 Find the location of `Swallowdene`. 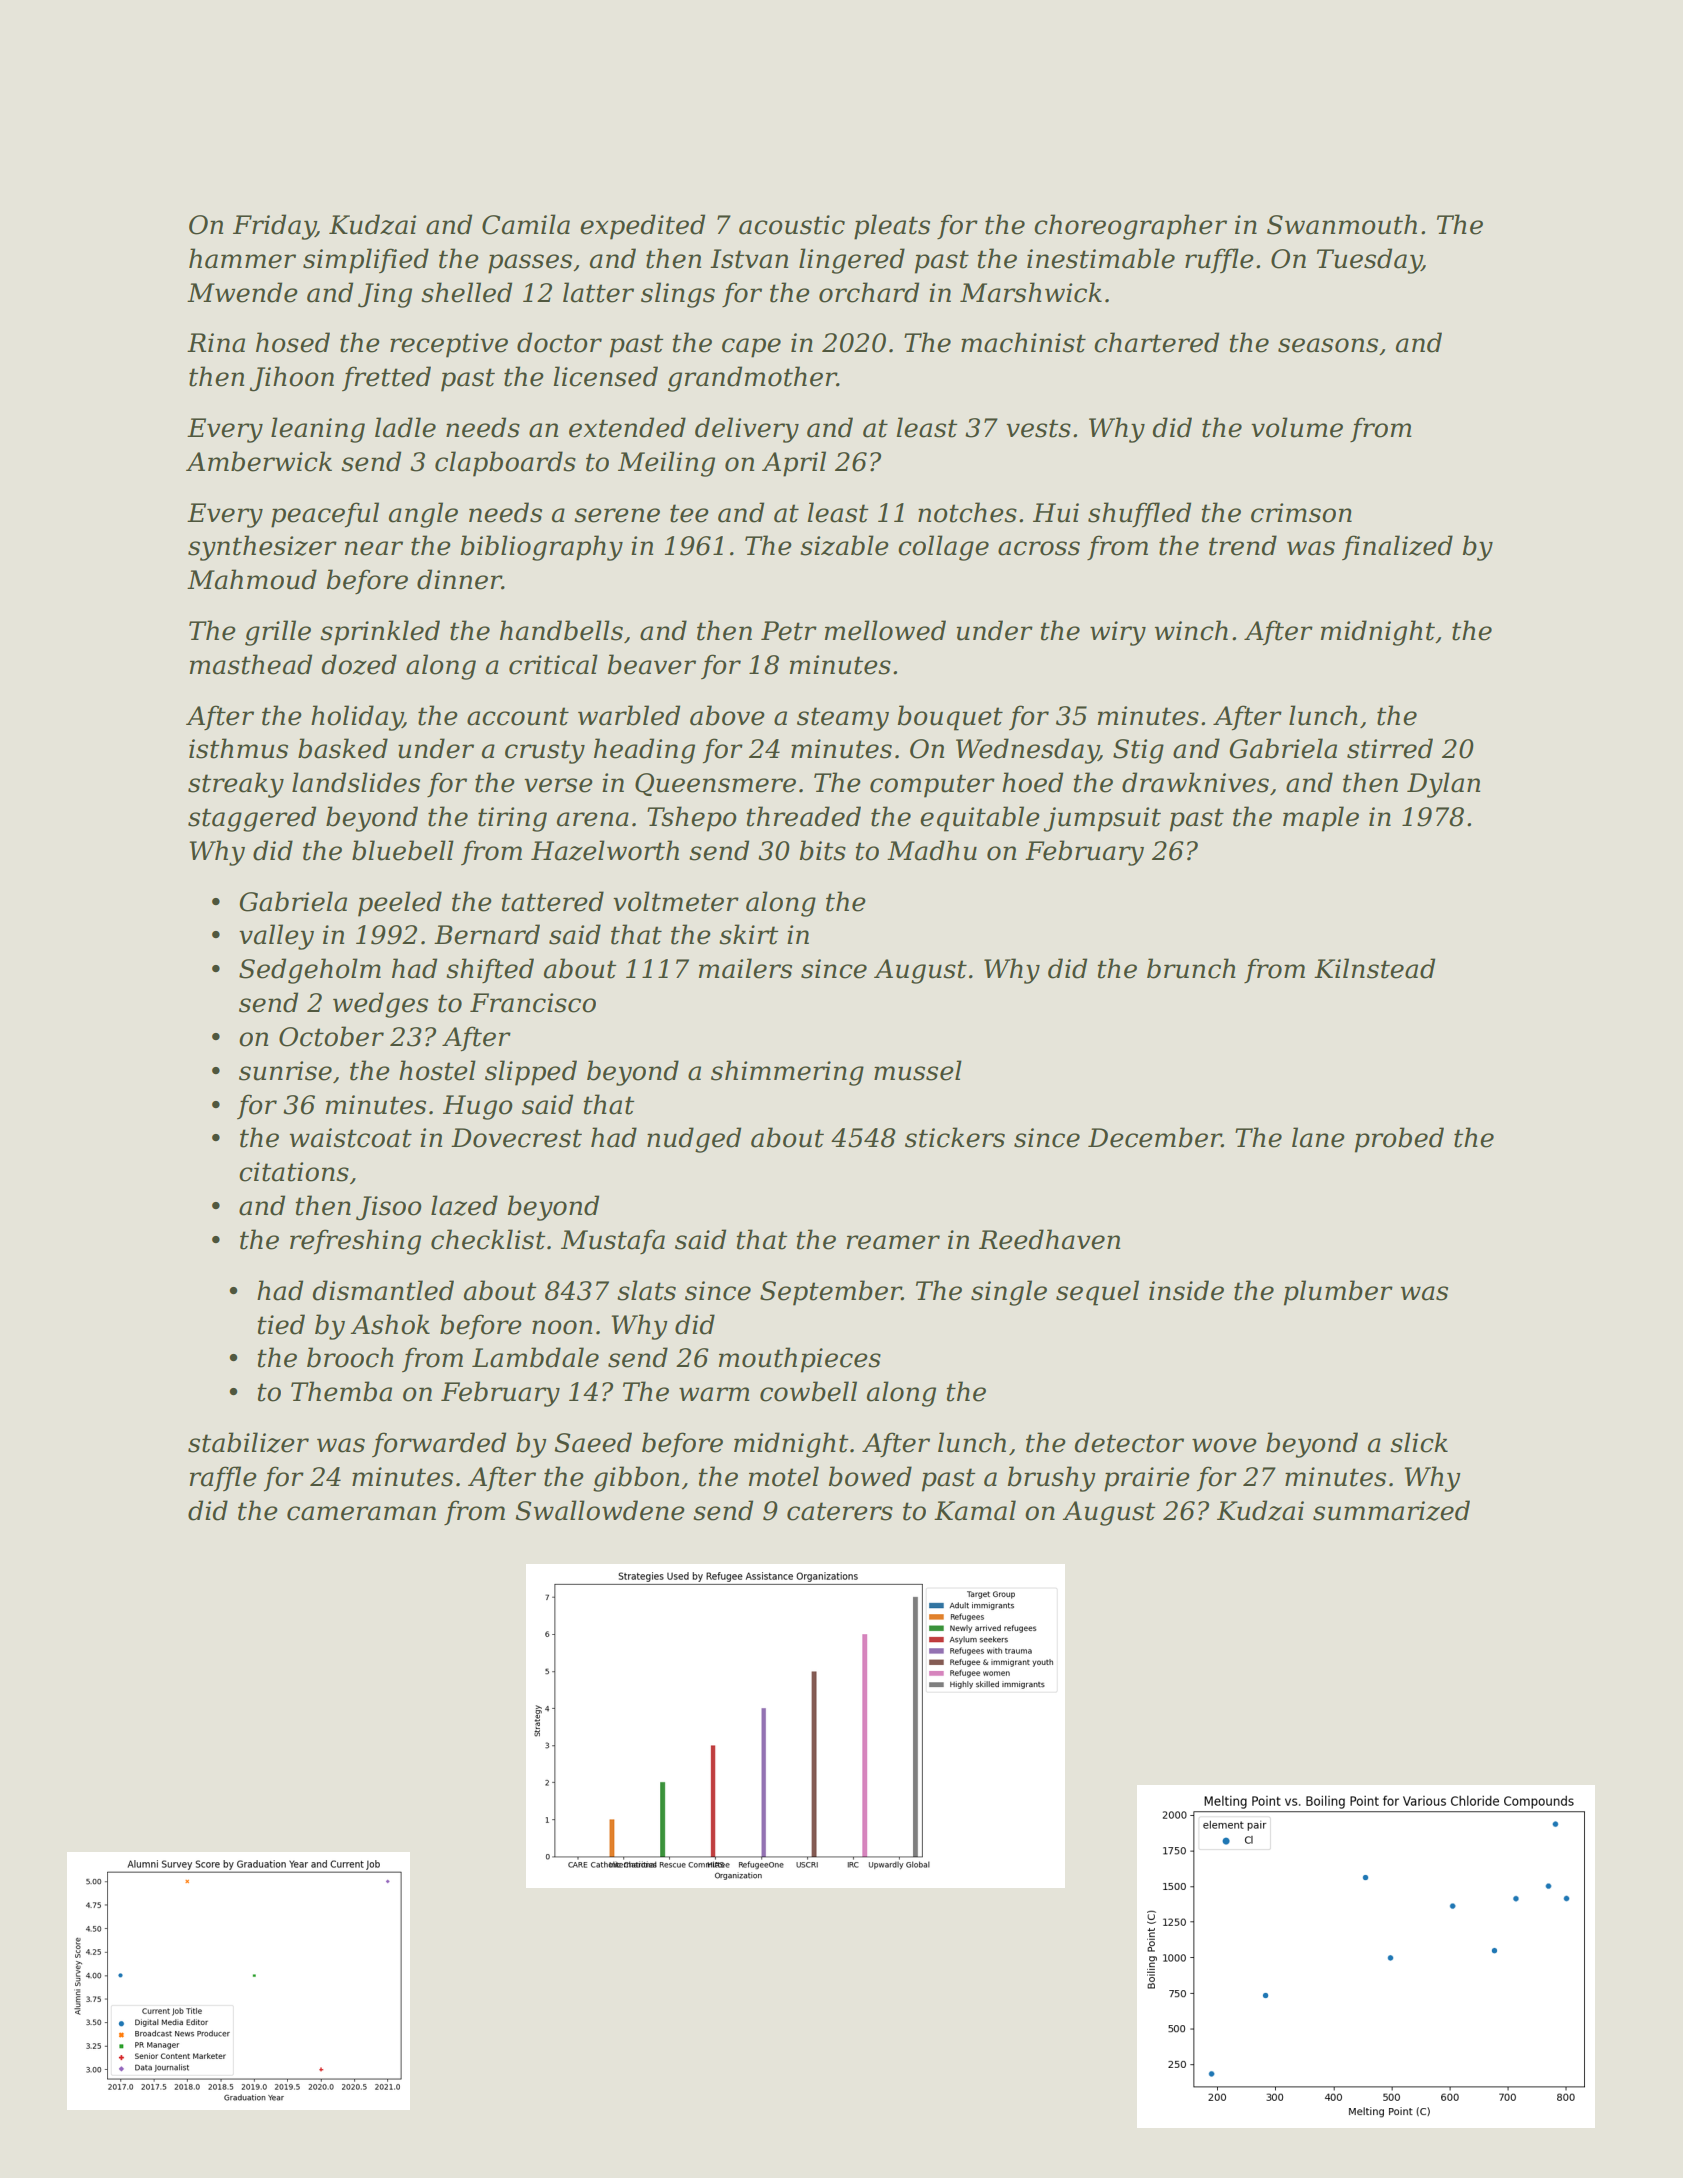

Swallowdene is located at coordinates (600, 1510).
